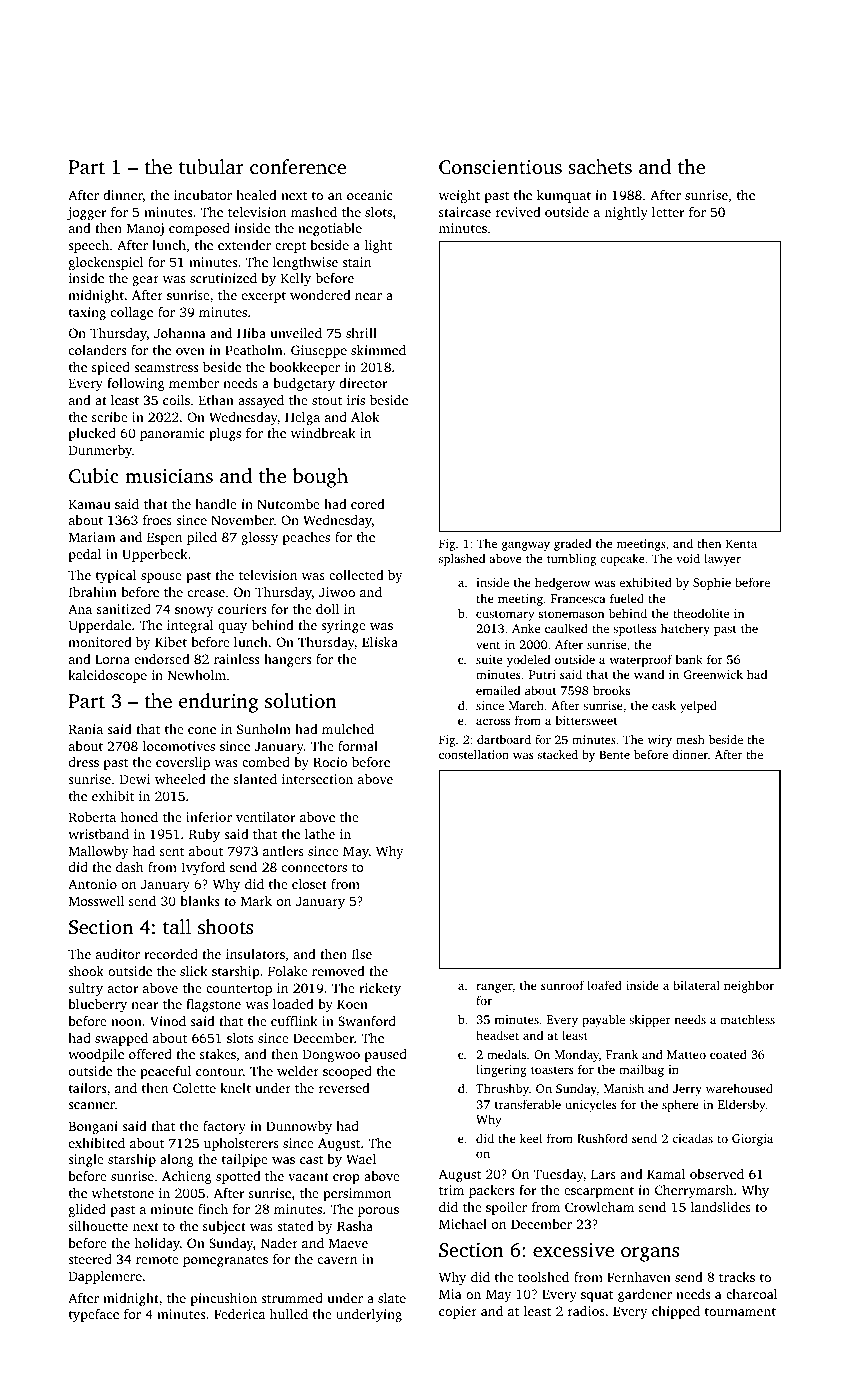  I want to click on cored, so click(368, 504).
